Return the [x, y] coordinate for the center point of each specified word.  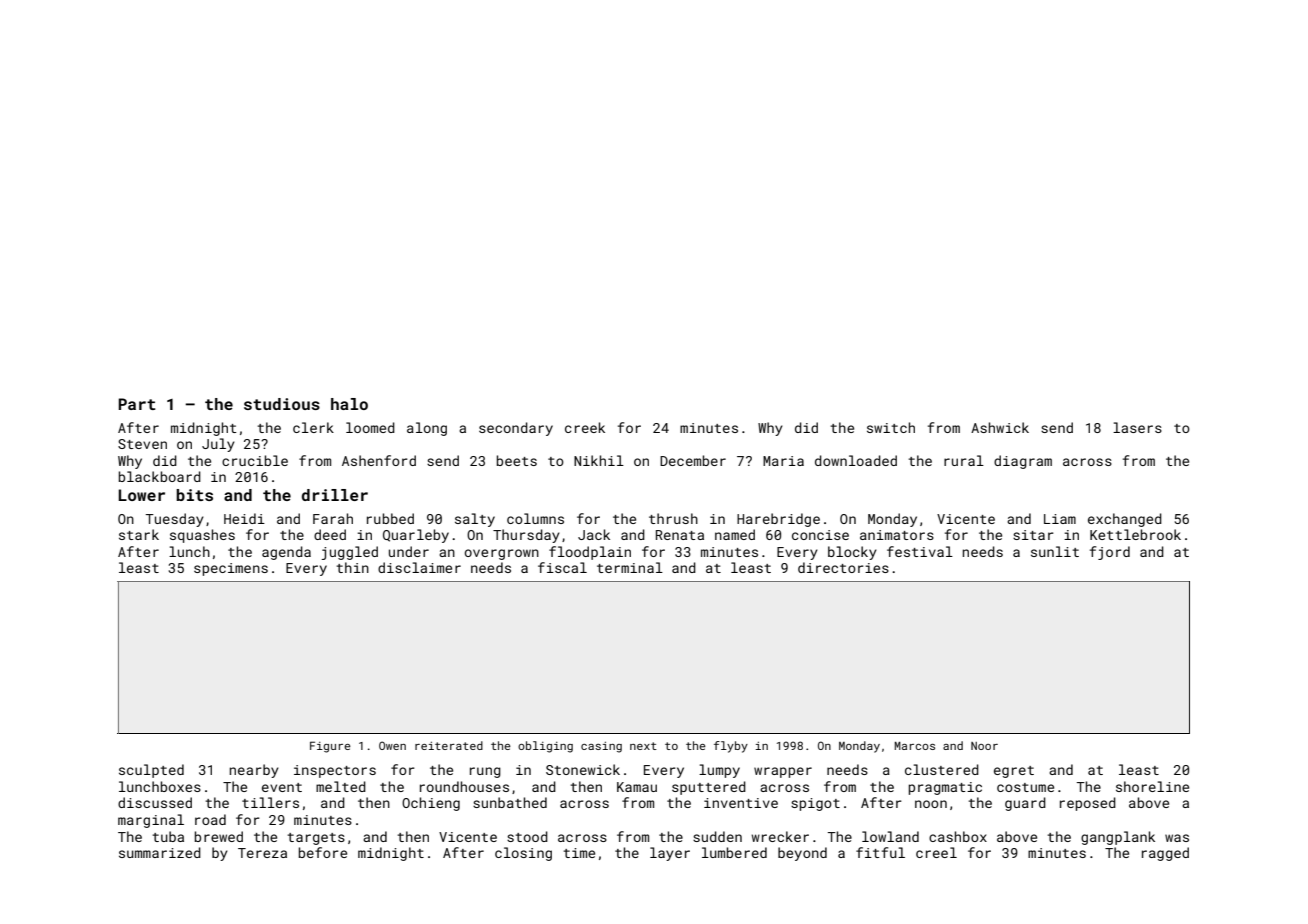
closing [523, 854]
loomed [370, 427]
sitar [1033, 535]
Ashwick [1000, 427]
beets [517, 460]
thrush [673, 518]
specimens [231, 569]
